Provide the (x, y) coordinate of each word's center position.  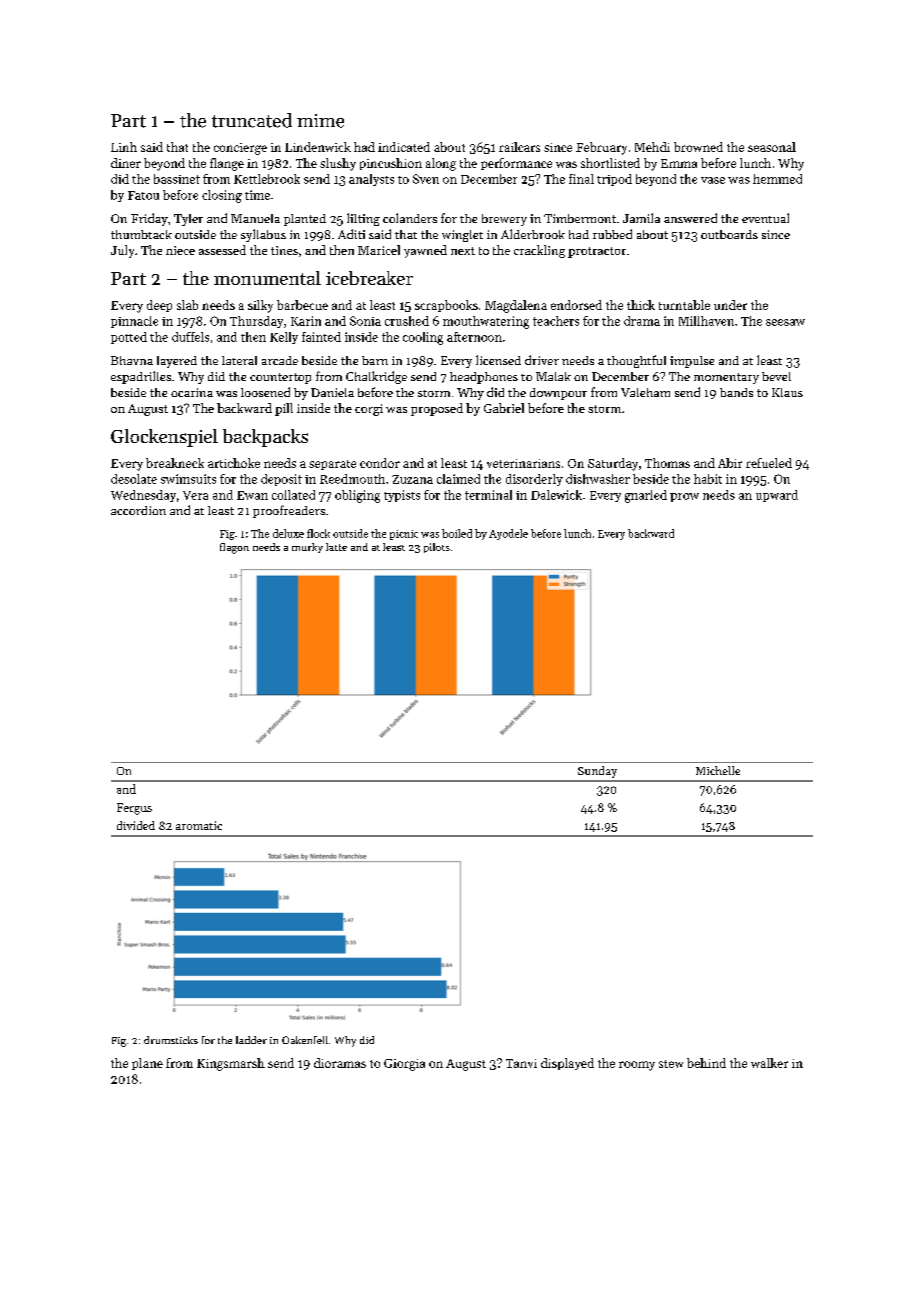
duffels (190, 337)
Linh (124, 147)
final (581, 179)
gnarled (646, 496)
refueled (769, 463)
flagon (234, 548)
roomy (637, 1066)
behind (706, 1063)
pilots (437, 548)
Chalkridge (376, 377)
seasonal (772, 147)
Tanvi (521, 1063)
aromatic (199, 825)
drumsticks (171, 1040)
